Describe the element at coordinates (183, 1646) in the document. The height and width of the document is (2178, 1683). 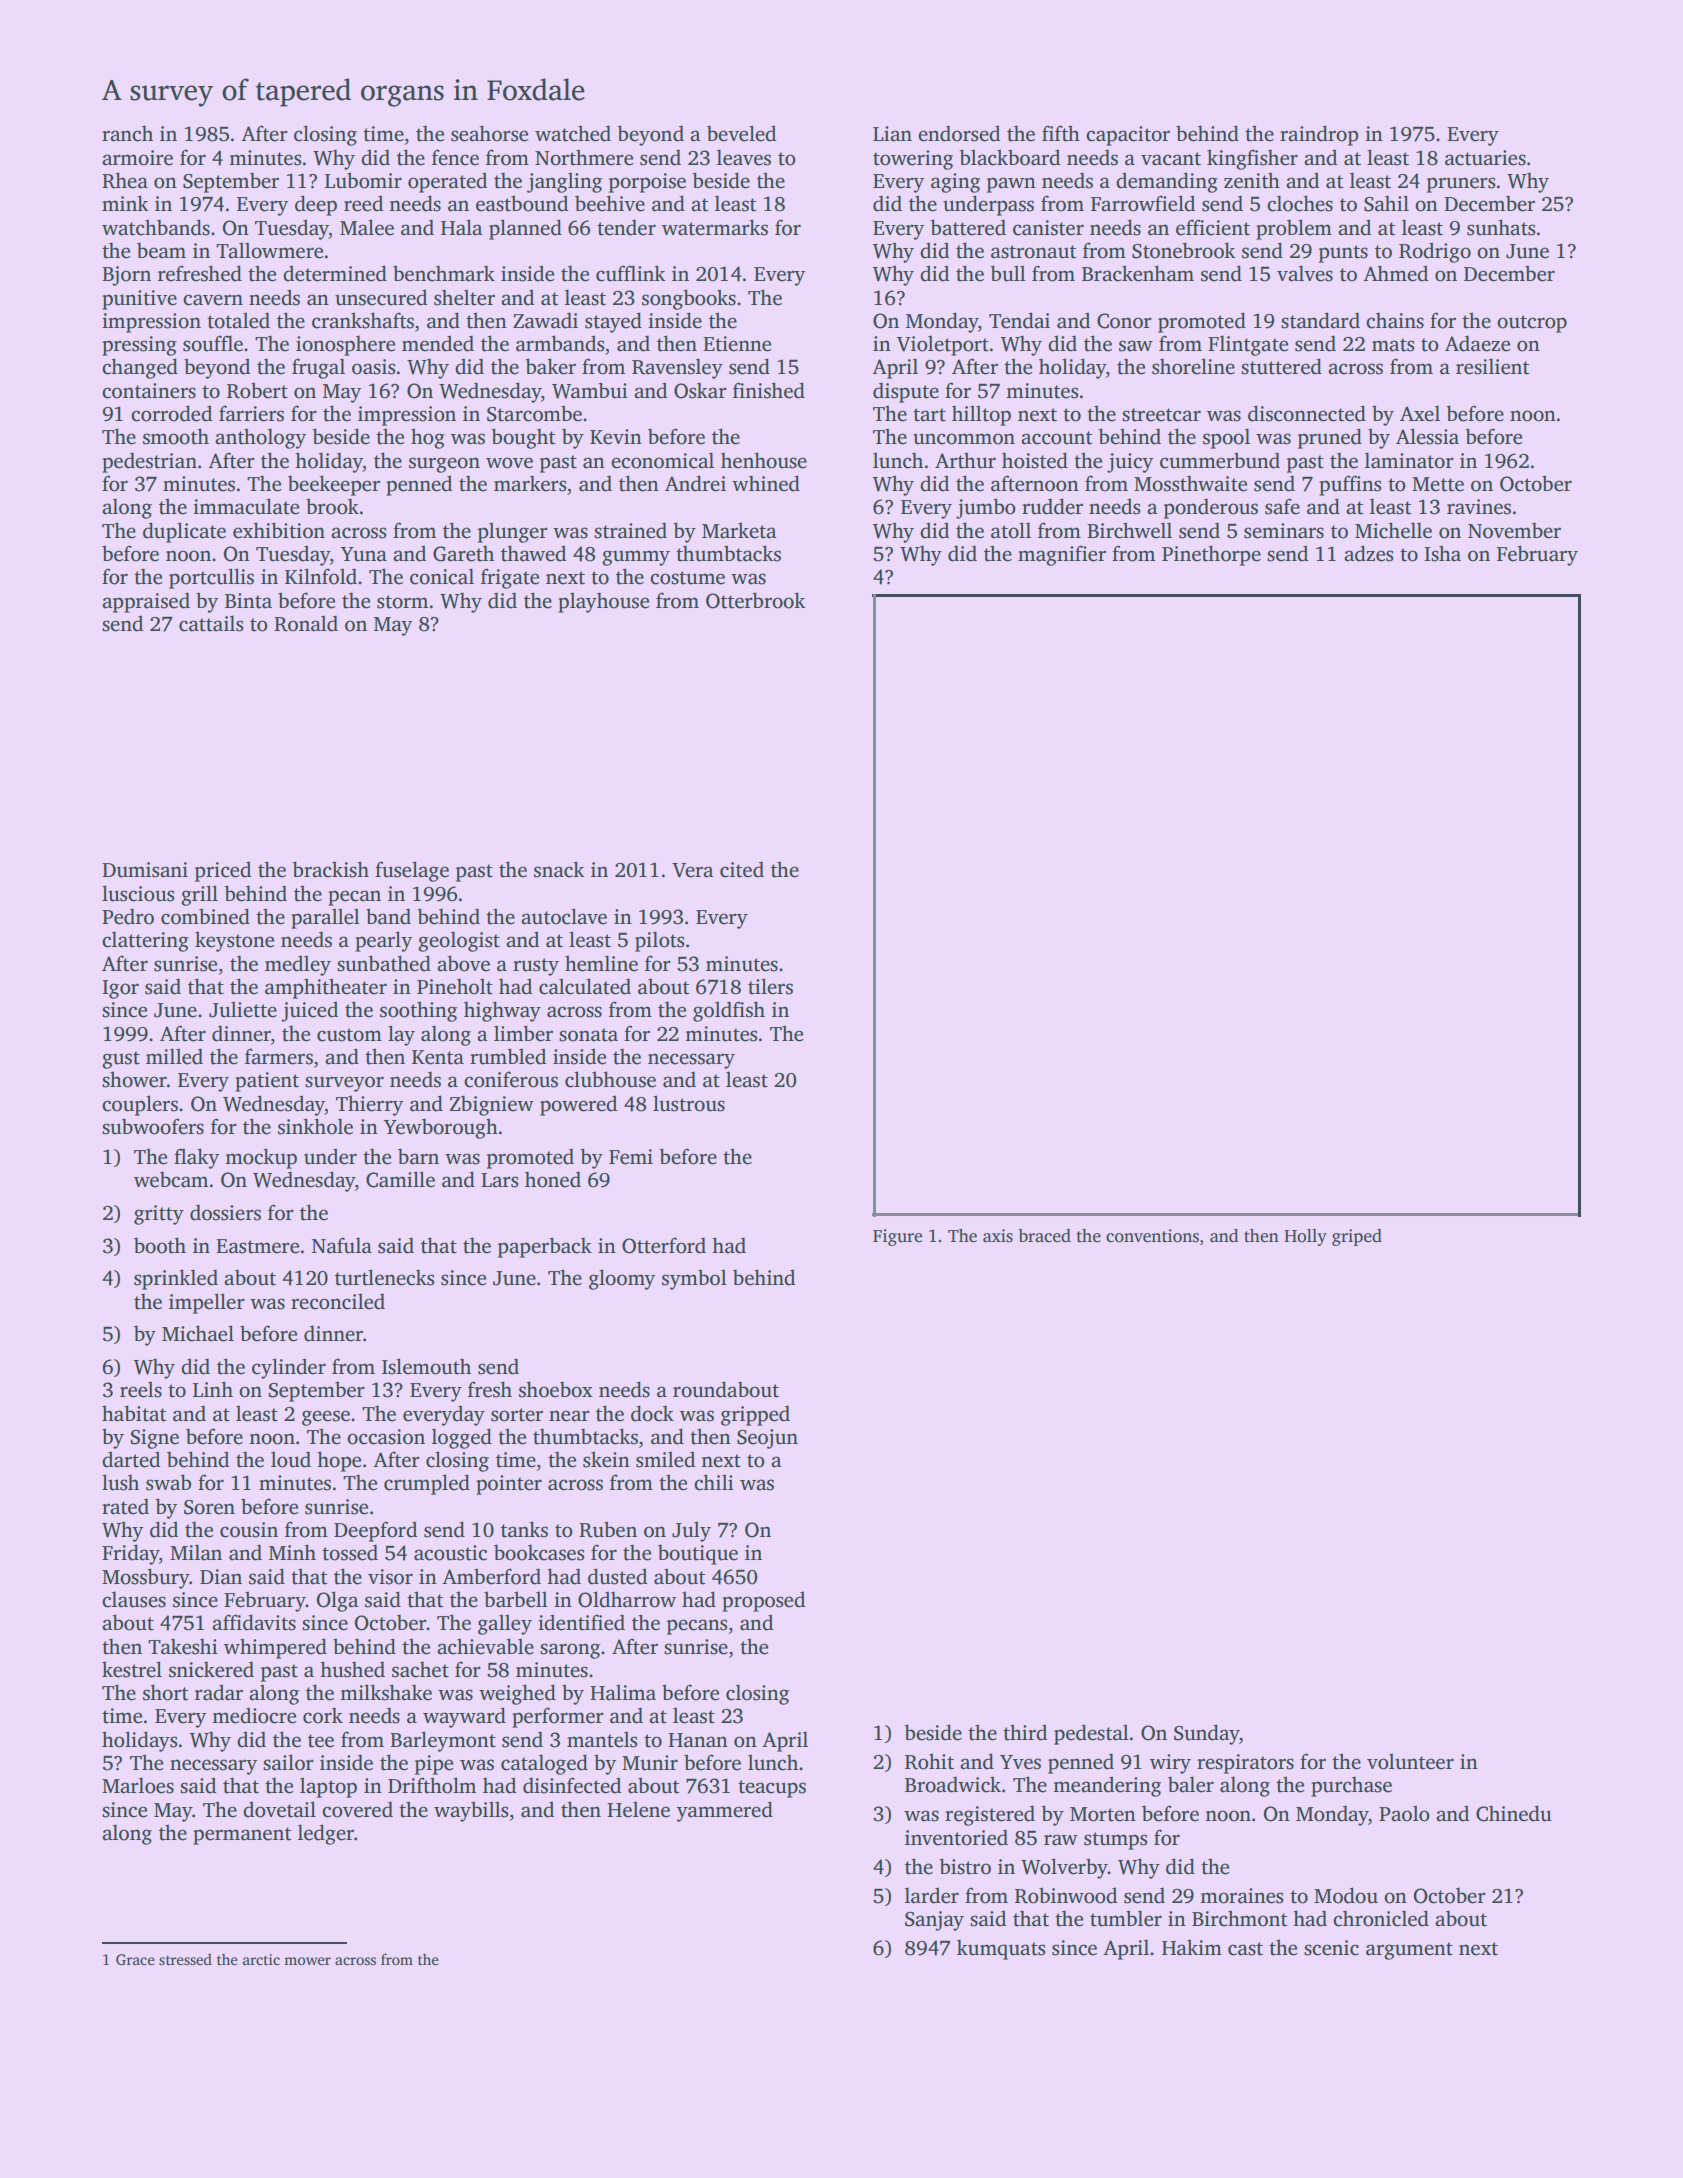
I see `Takeshi` at that location.
